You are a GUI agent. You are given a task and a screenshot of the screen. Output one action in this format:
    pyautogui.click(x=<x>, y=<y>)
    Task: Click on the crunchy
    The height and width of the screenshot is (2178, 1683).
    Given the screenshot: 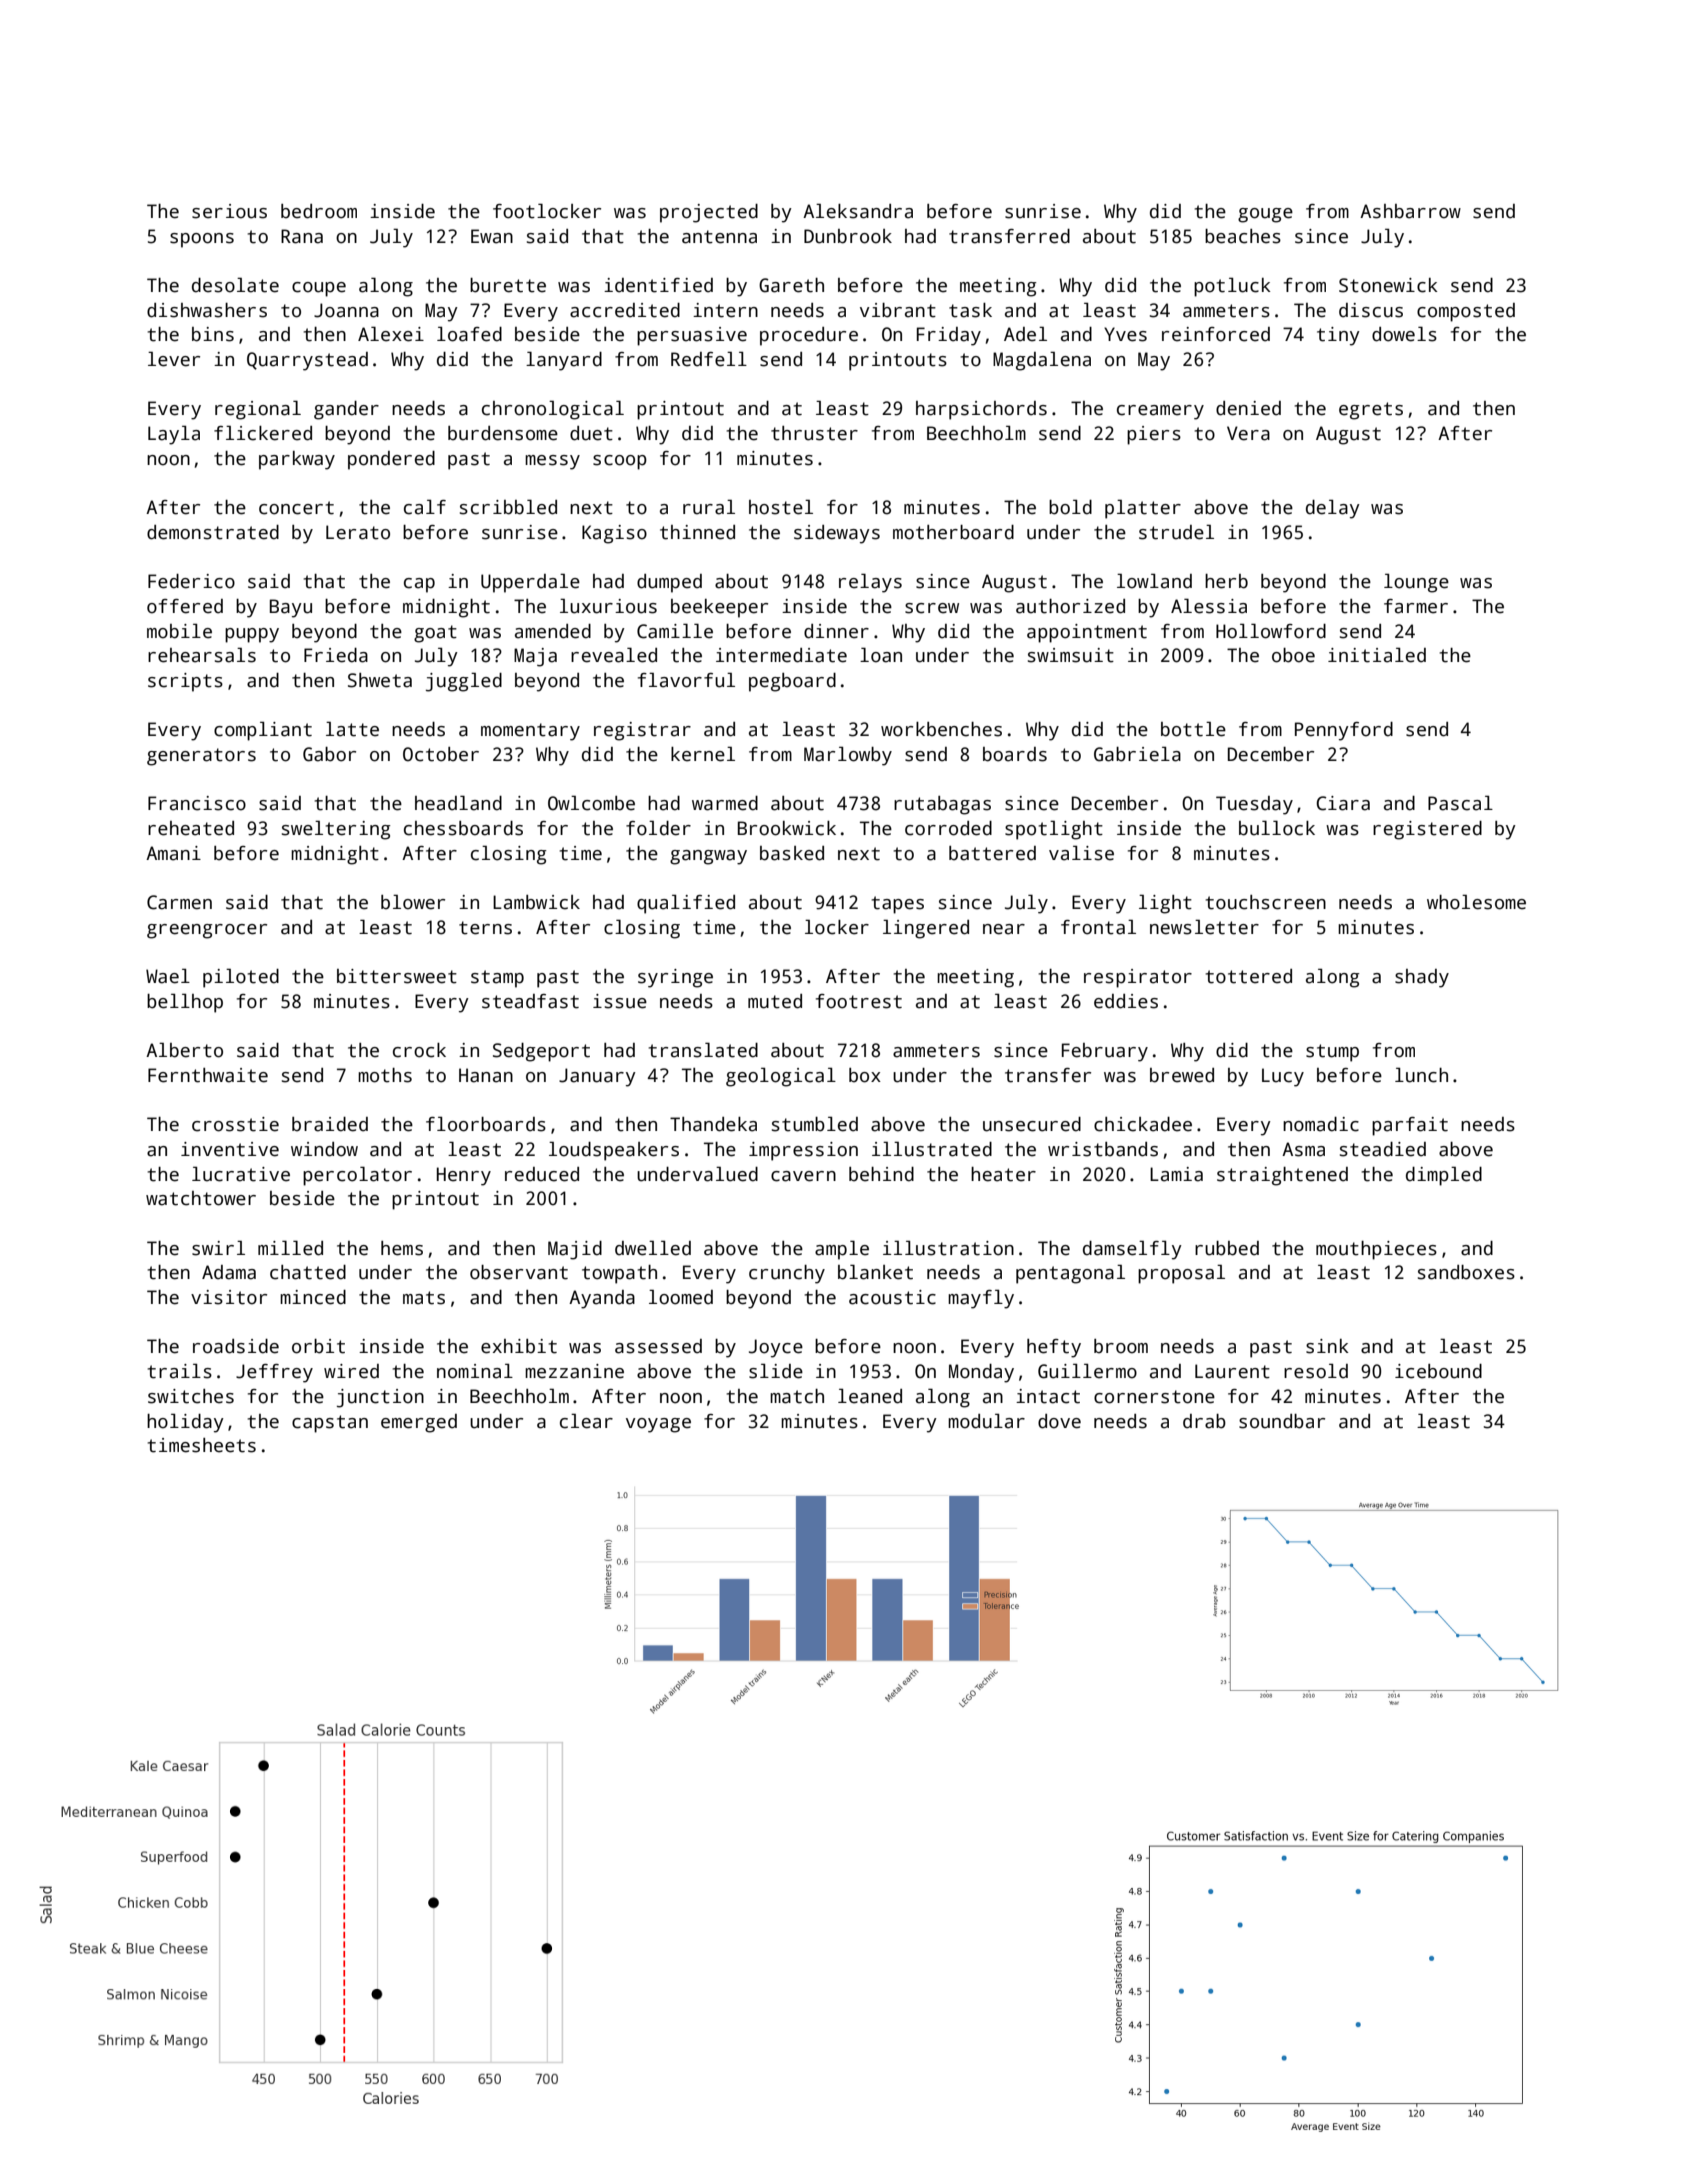 What is the action you would take?
    pyautogui.click(x=787, y=1274)
